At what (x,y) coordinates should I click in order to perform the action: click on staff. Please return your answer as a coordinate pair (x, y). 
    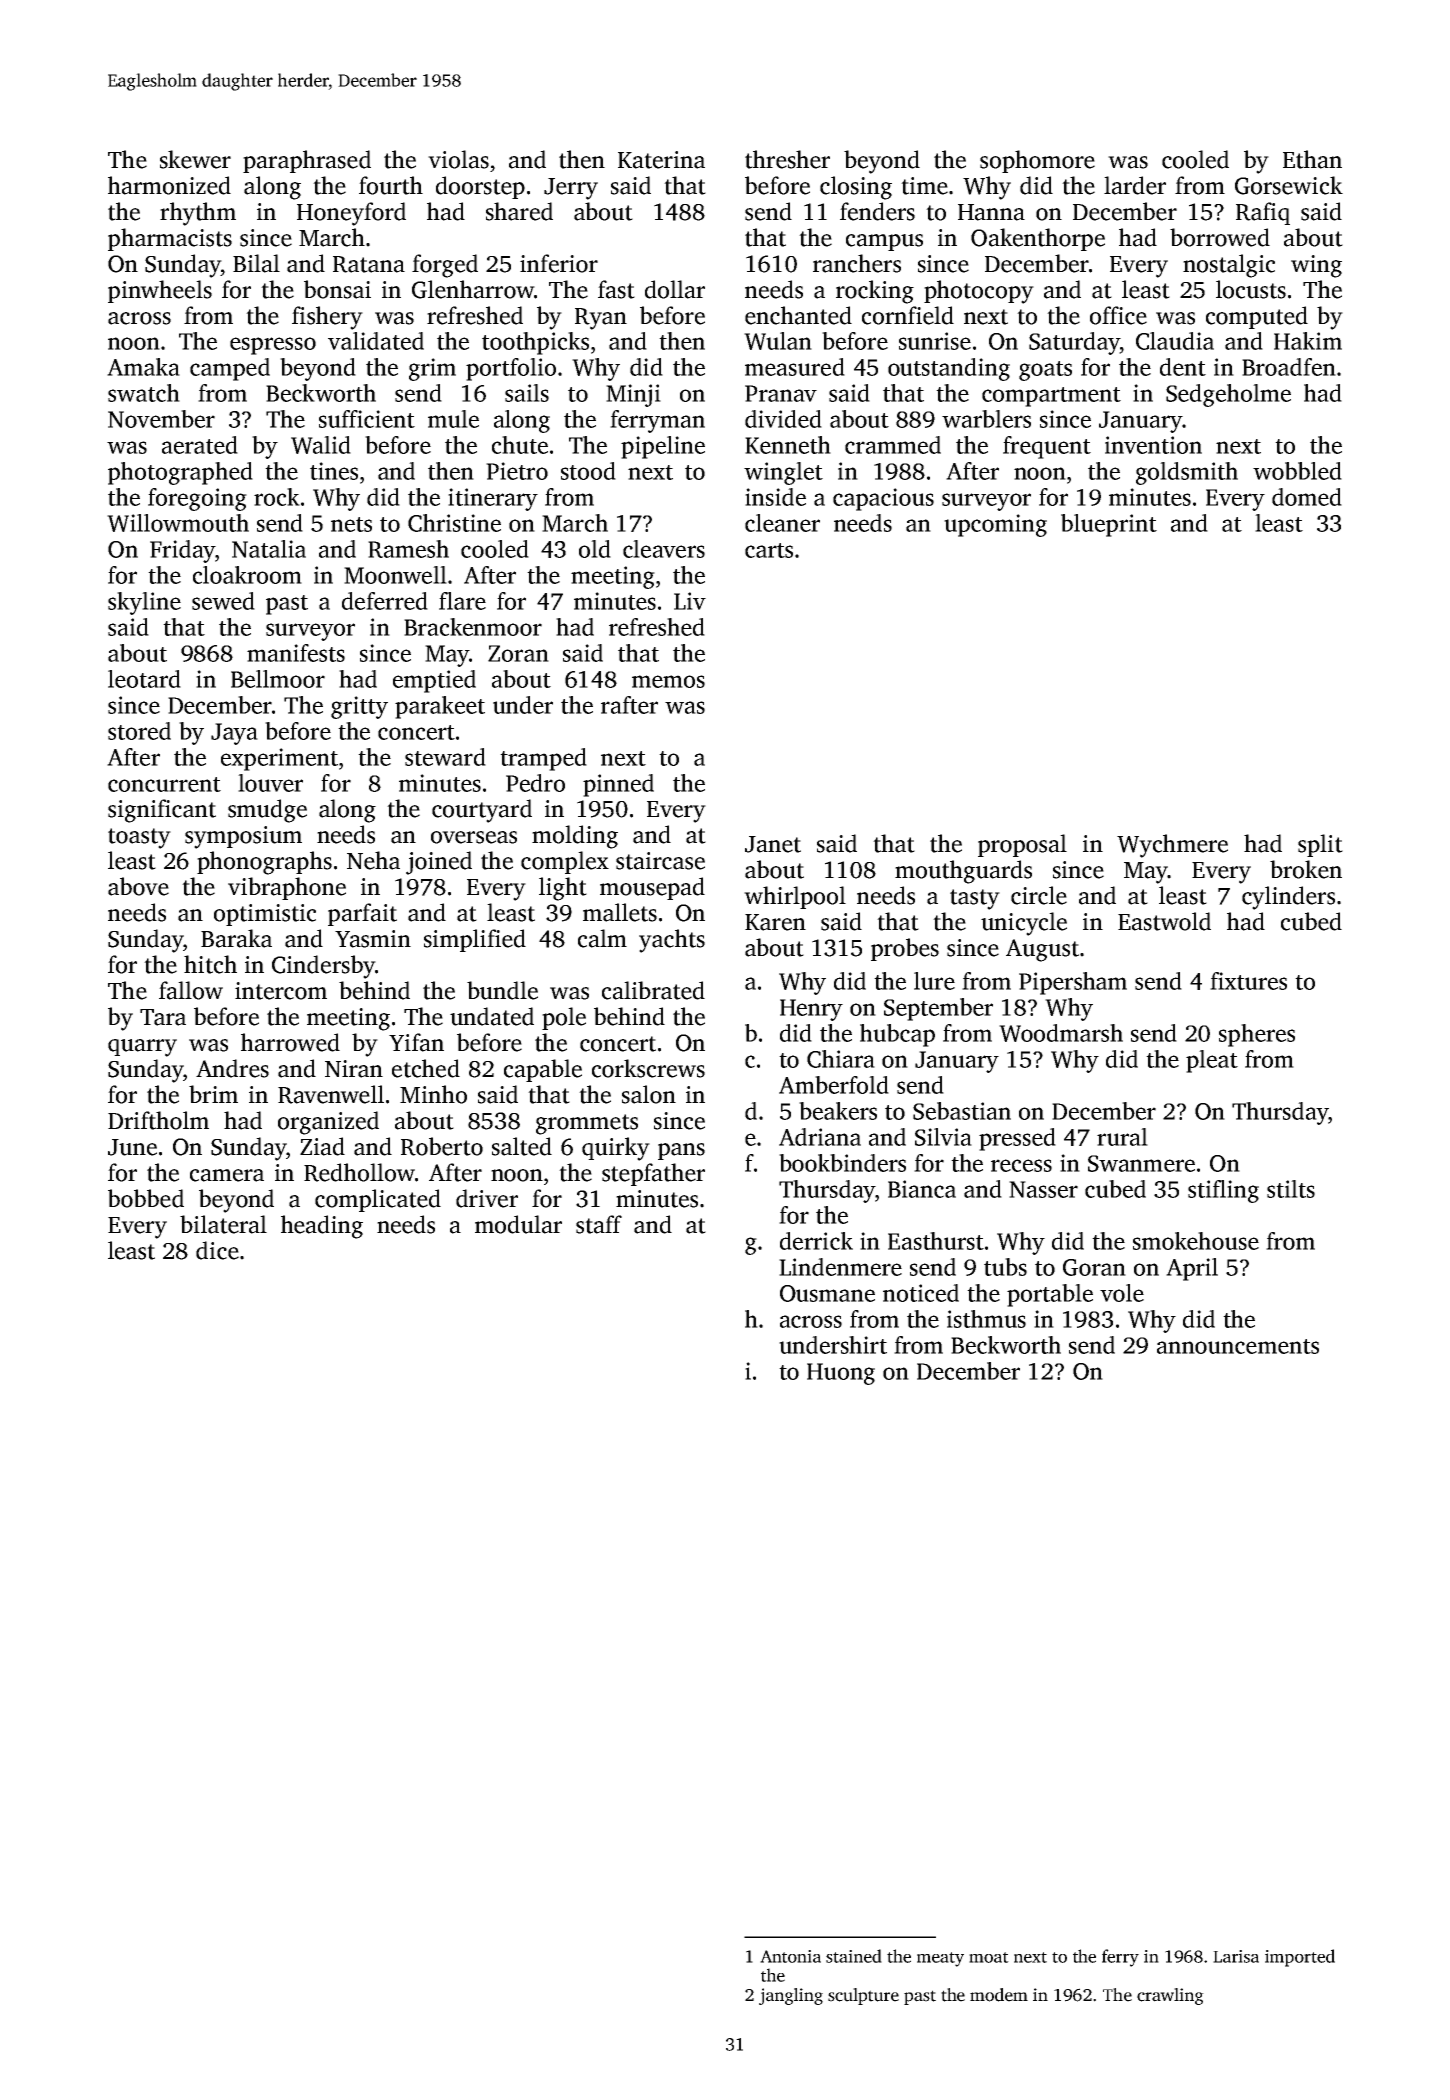
    Looking at the image, I should click on (599, 1224).
